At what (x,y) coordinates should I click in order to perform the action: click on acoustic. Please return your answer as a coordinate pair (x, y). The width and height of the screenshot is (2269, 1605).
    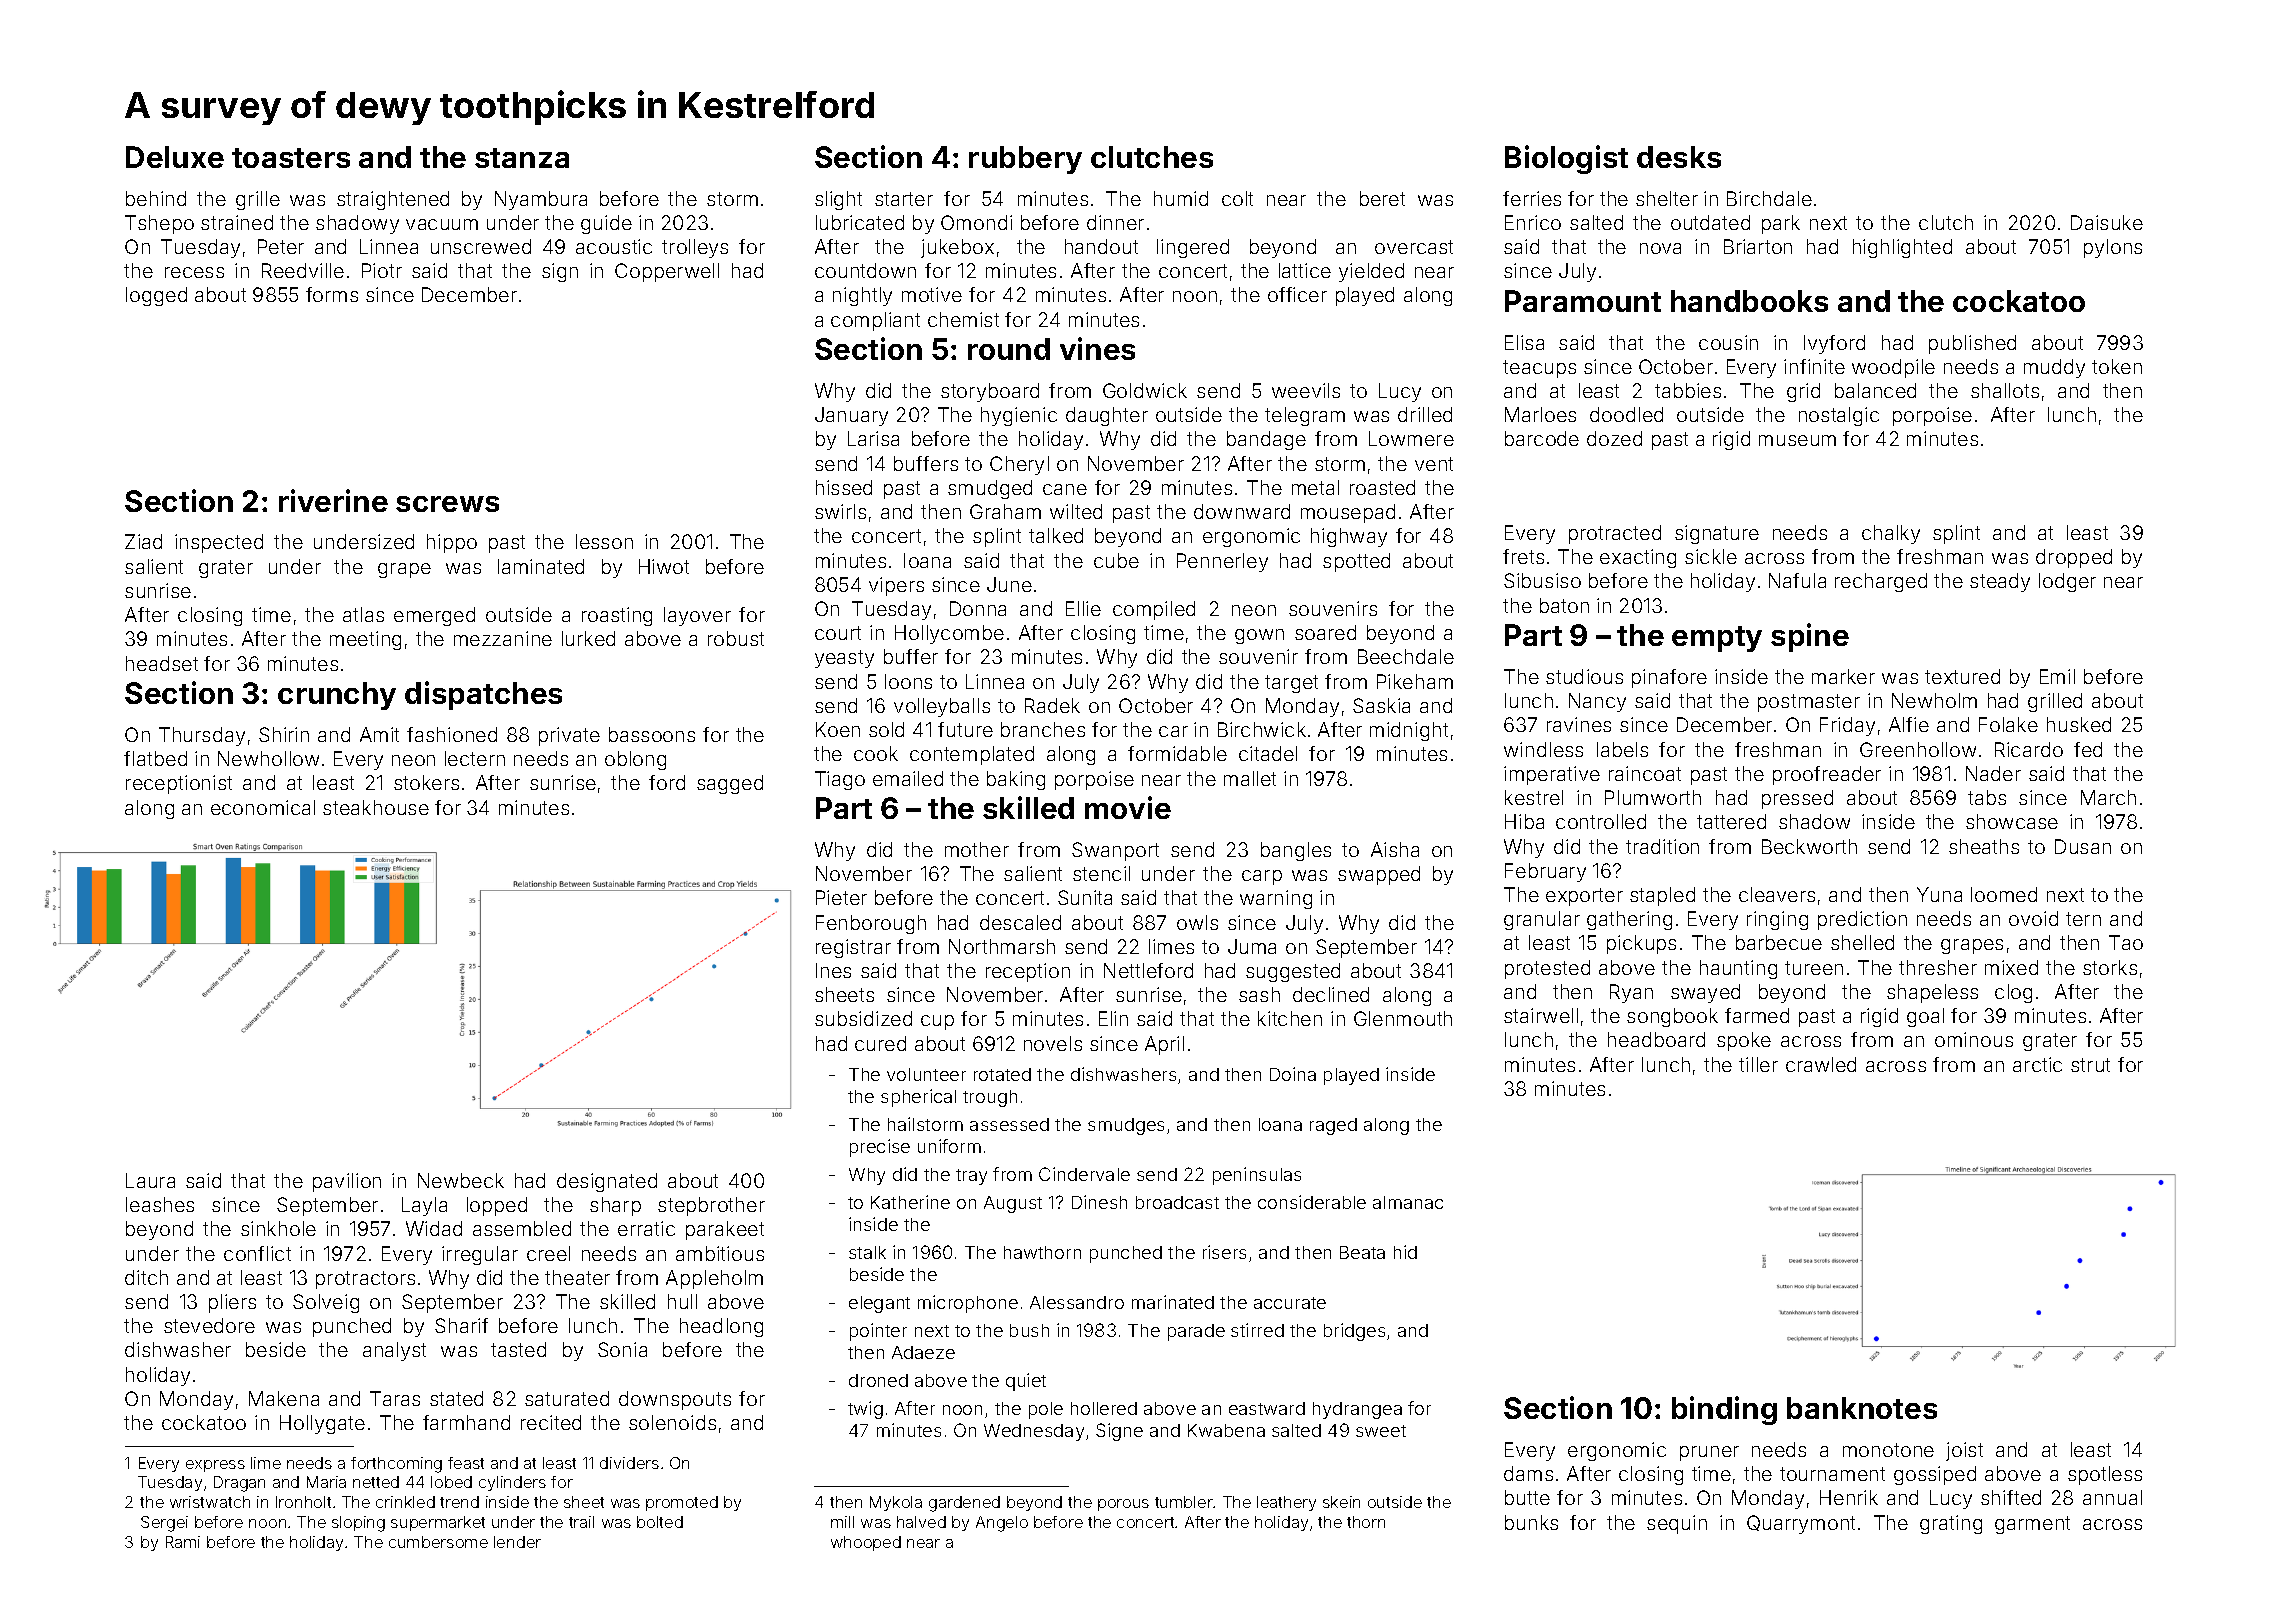
    Looking at the image, I should click on (614, 246).
